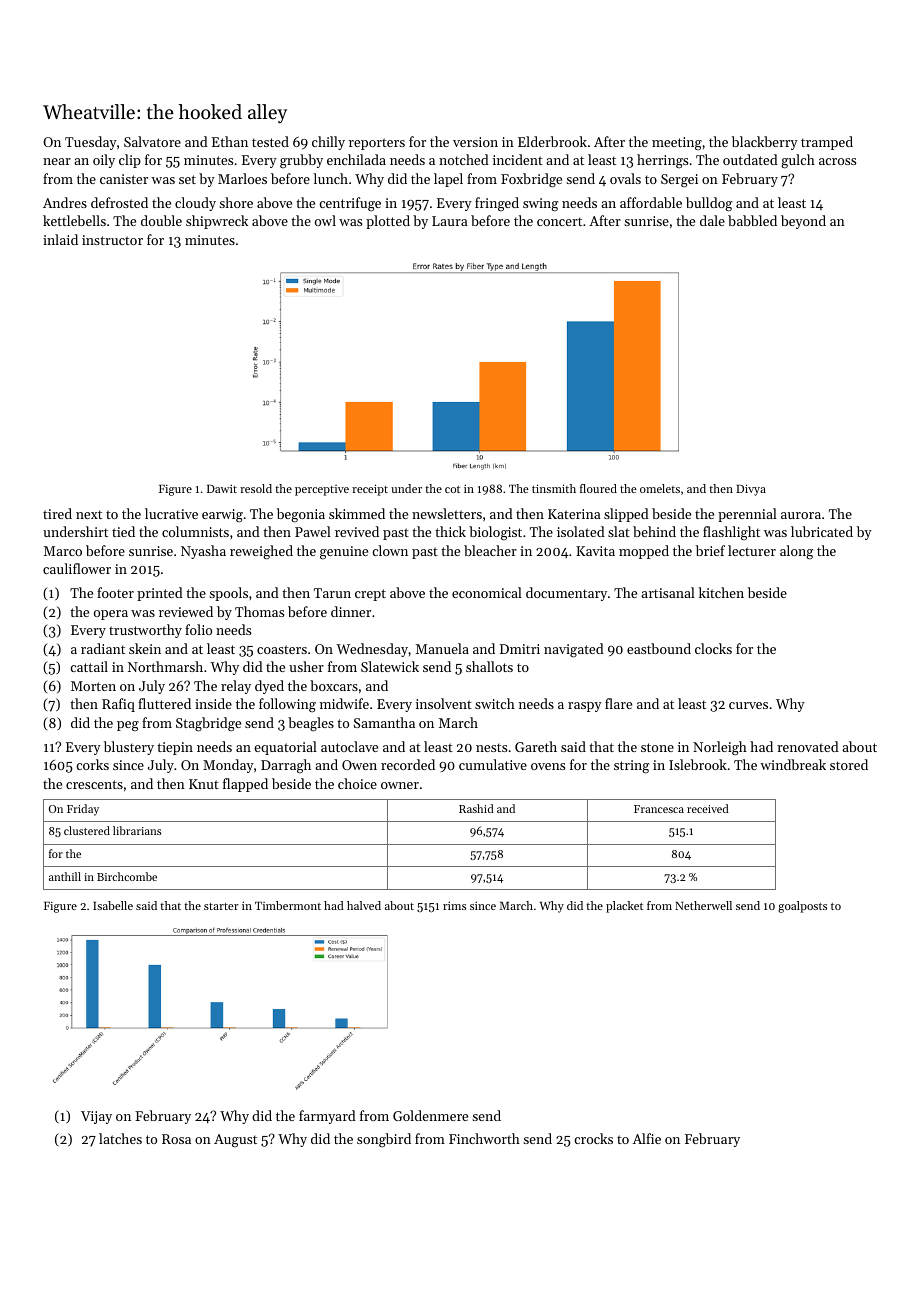 The width and height of the document is (924, 1308). What do you see at coordinates (660, 488) in the document?
I see `omelets` at bounding box center [660, 488].
